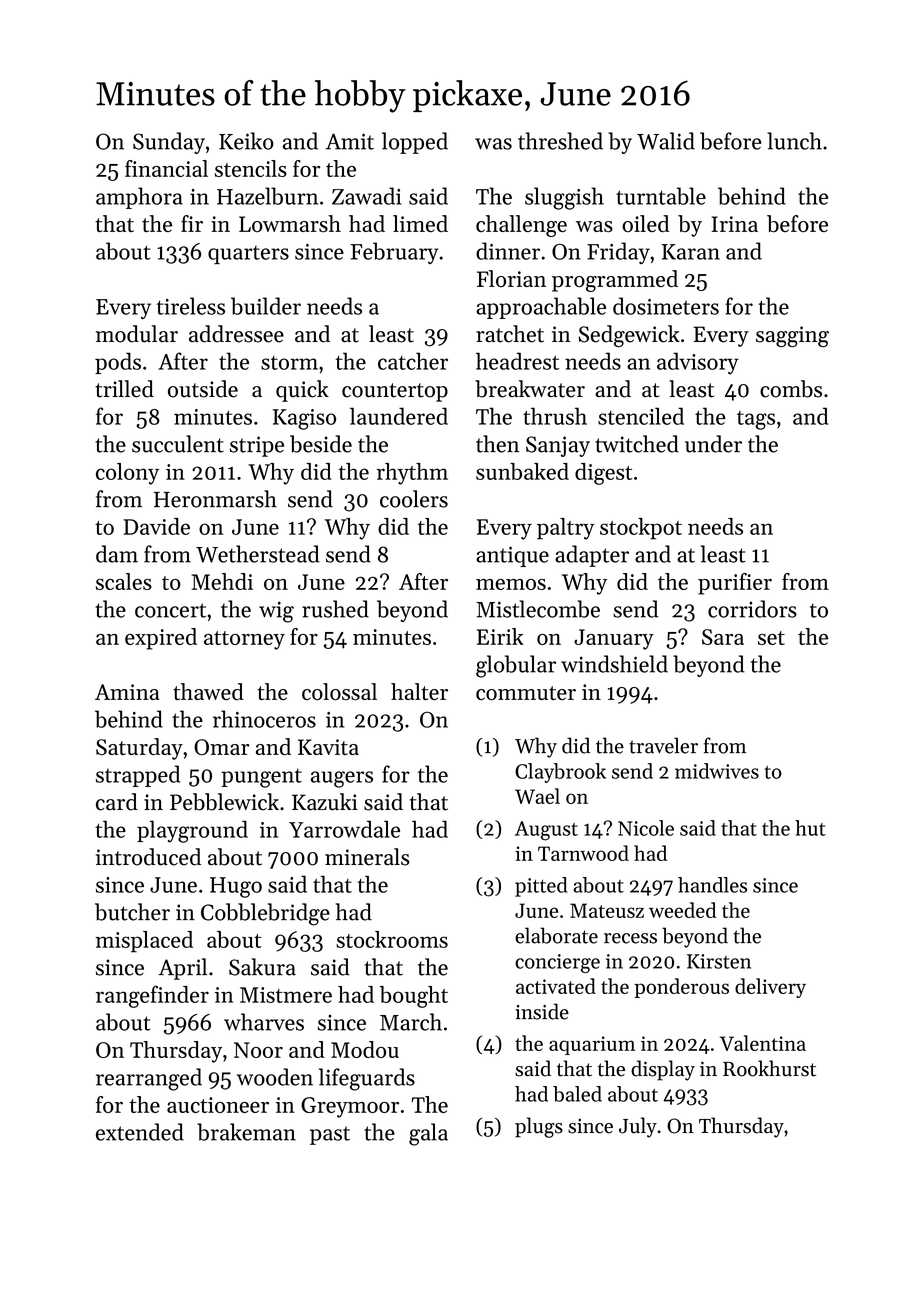 The image size is (924, 1311). I want to click on corridors, so click(752, 609).
